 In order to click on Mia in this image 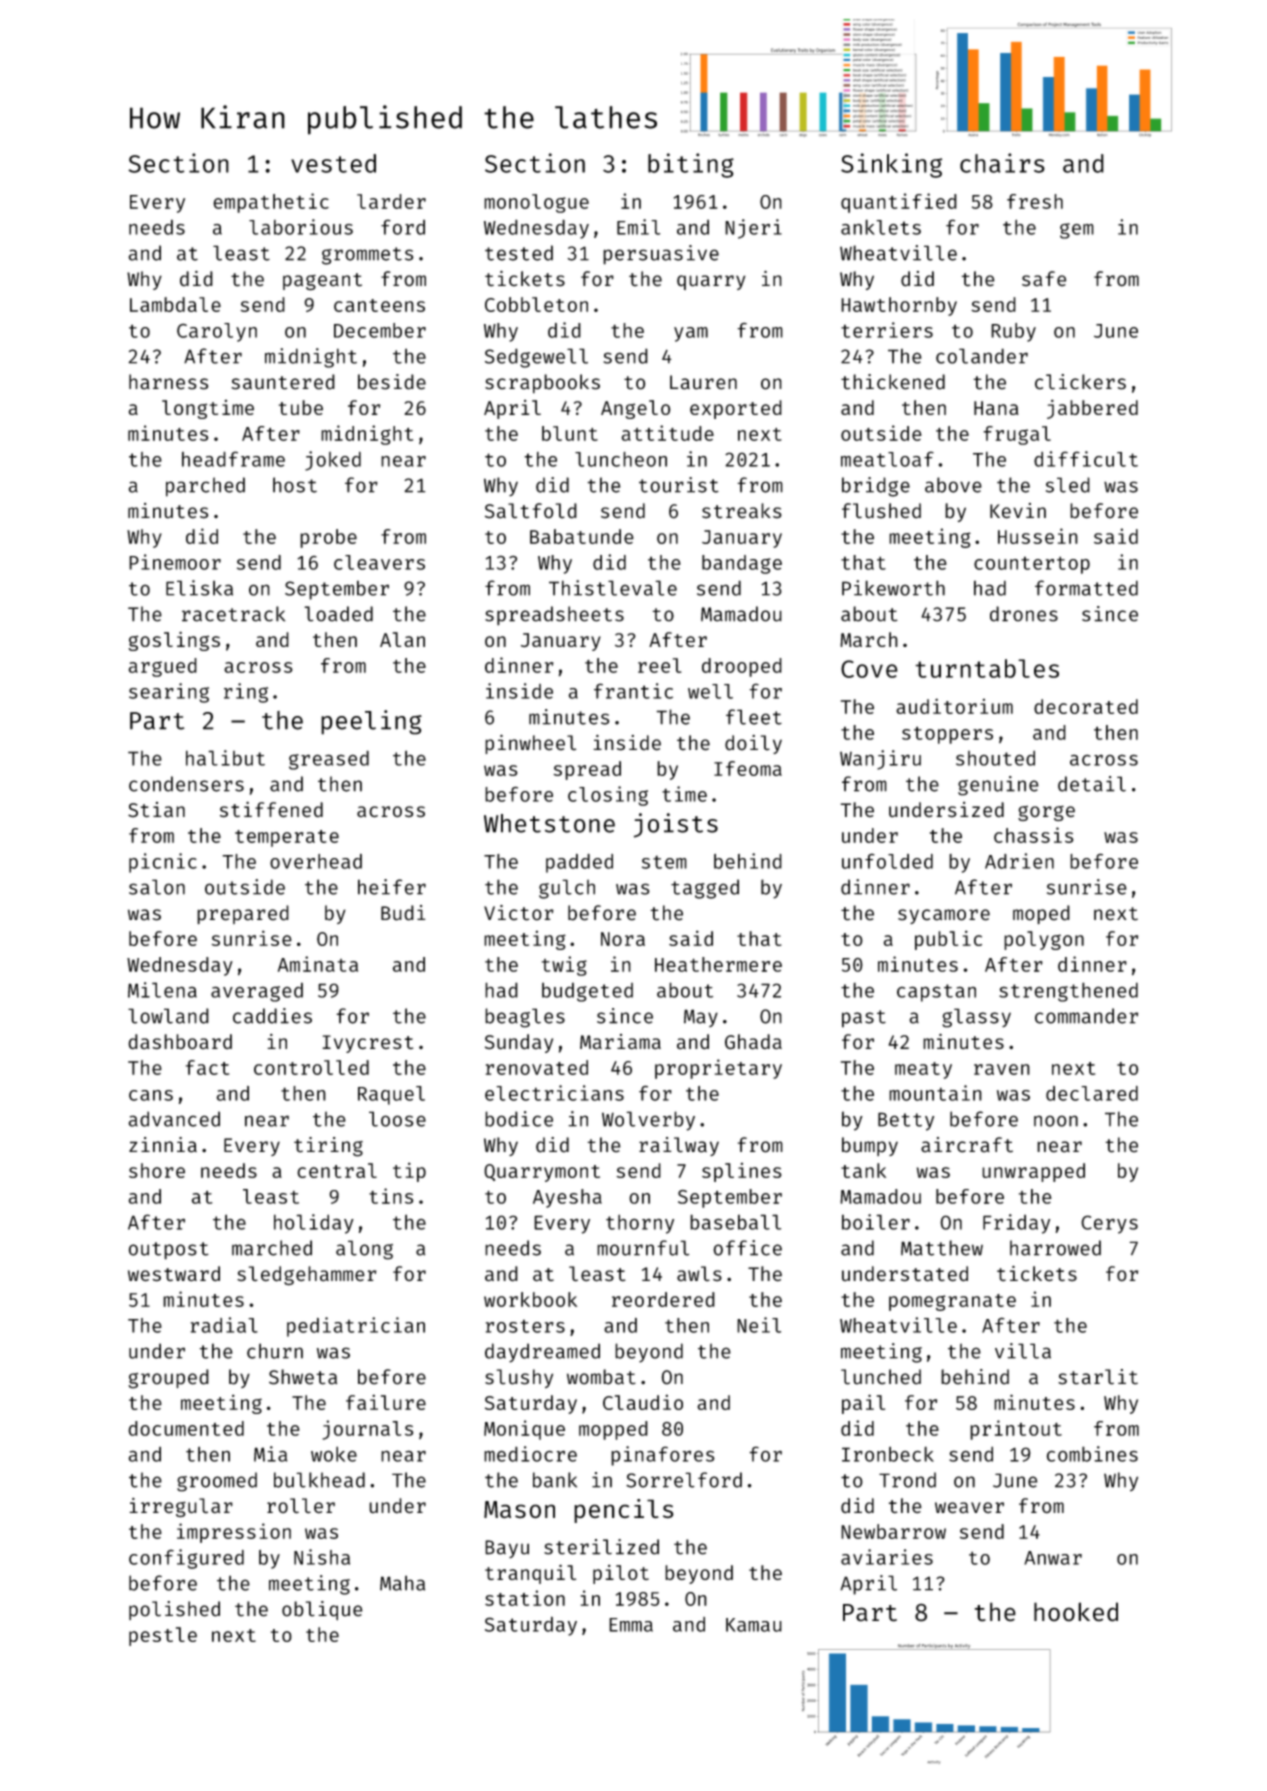, I will do `click(271, 1454)`.
